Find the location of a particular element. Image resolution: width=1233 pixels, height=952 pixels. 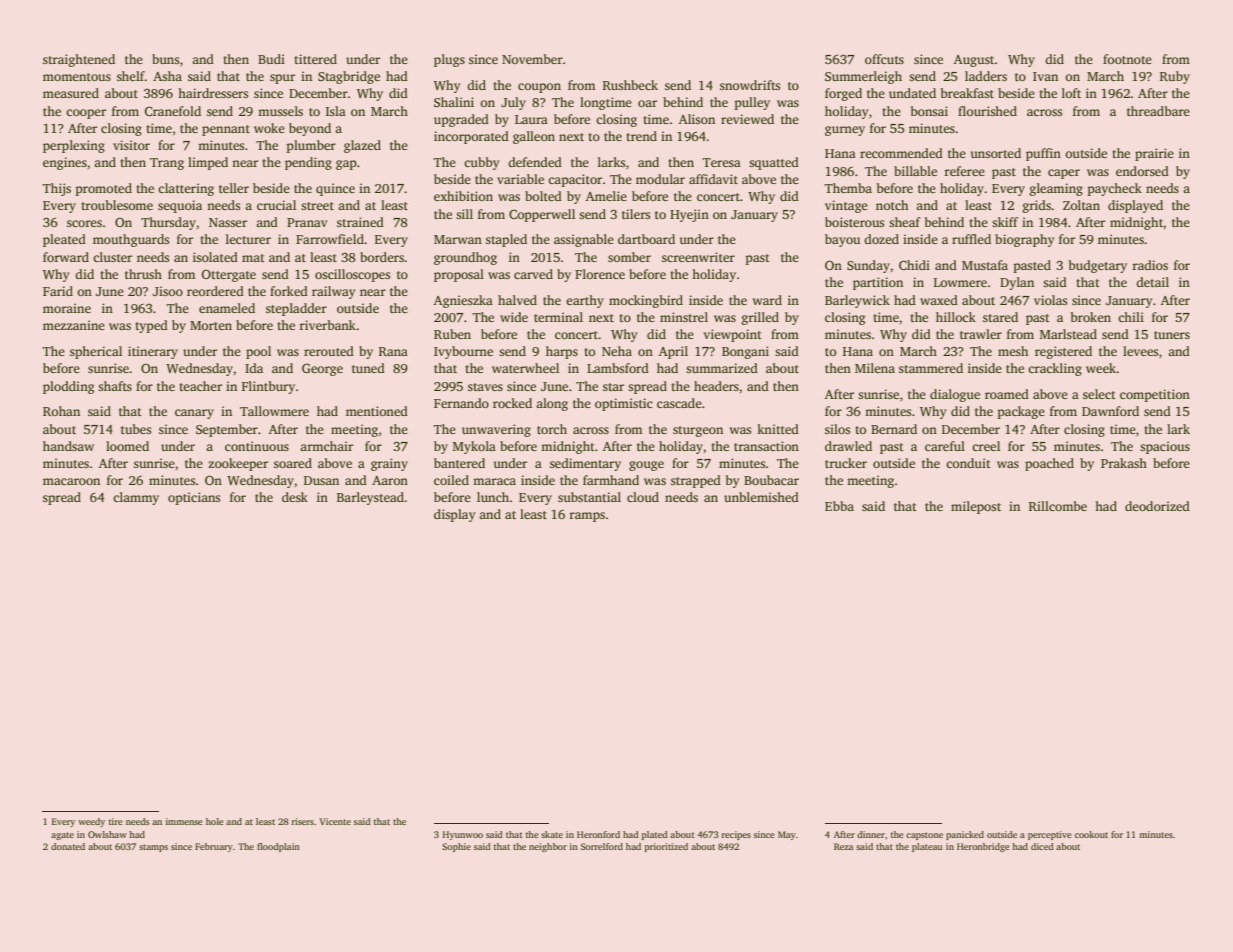

teacher is located at coordinates (200, 386).
